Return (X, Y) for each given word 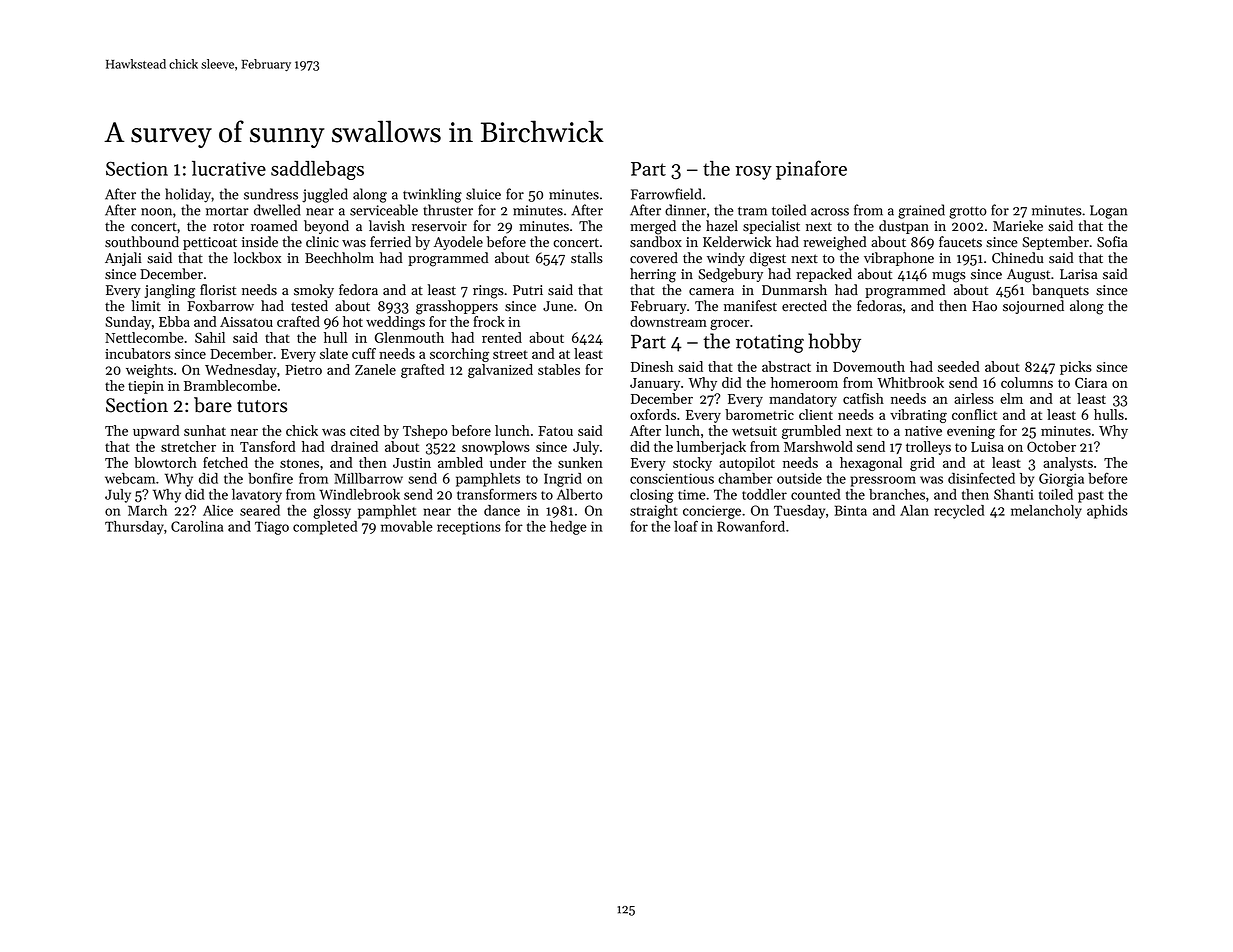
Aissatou (246, 322)
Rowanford (751, 526)
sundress (271, 194)
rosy (753, 173)
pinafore (811, 170)
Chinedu (1018, 258)
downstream (668, 321)
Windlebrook (359, 494)
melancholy (1046, 512)
